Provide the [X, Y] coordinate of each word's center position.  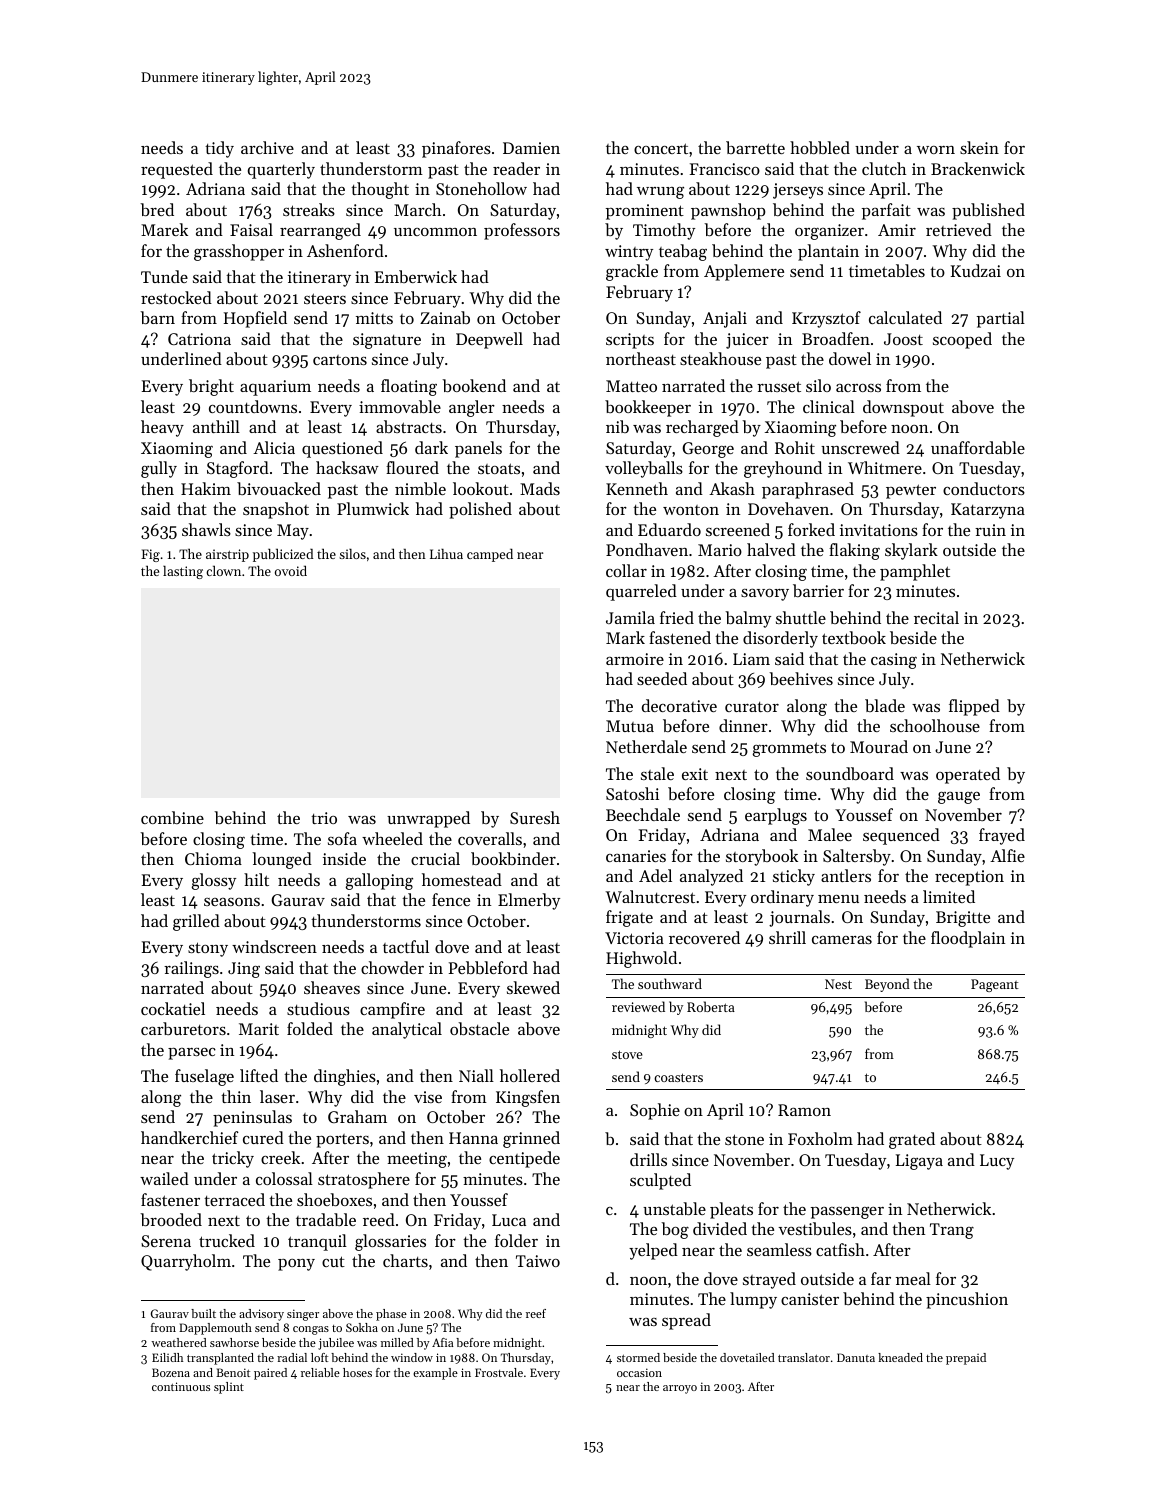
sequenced [901, 836]
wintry [629, 253]
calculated [905, 317]
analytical [407, 1030]
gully [159, 469]
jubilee [336, 1344]
